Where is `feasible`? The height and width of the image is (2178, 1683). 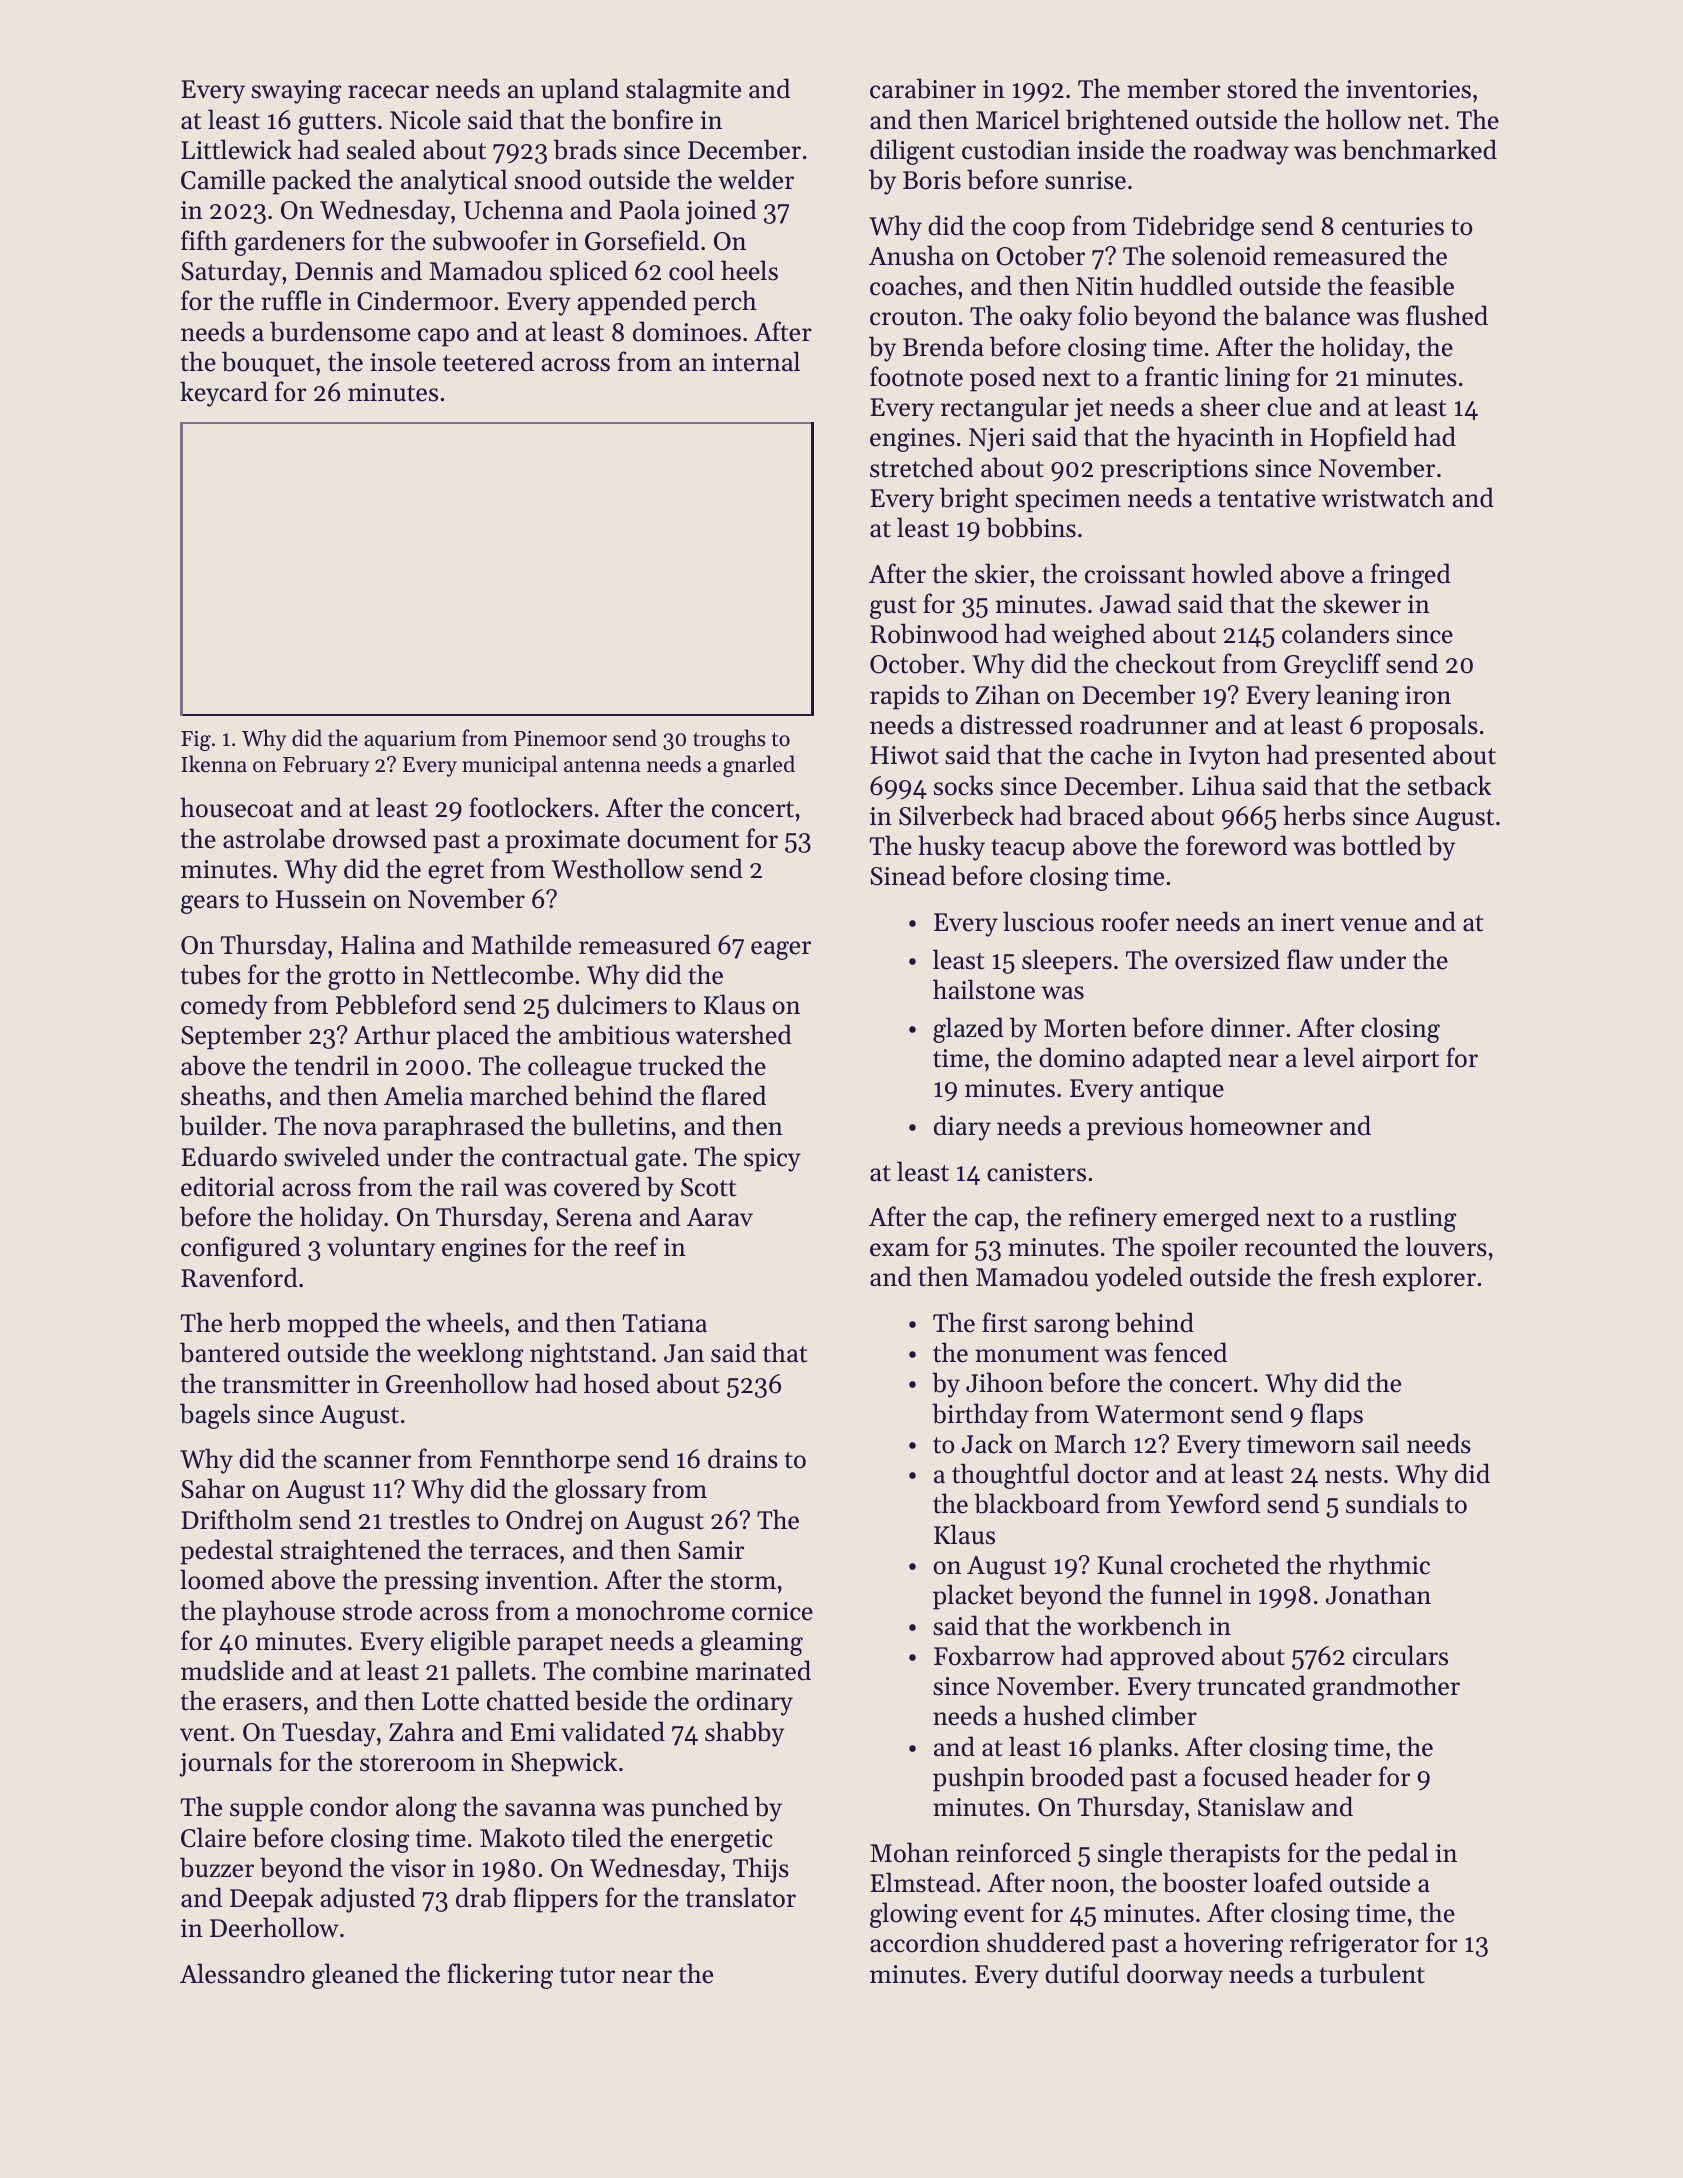
feasible is located at coordinates (1412, 285).
